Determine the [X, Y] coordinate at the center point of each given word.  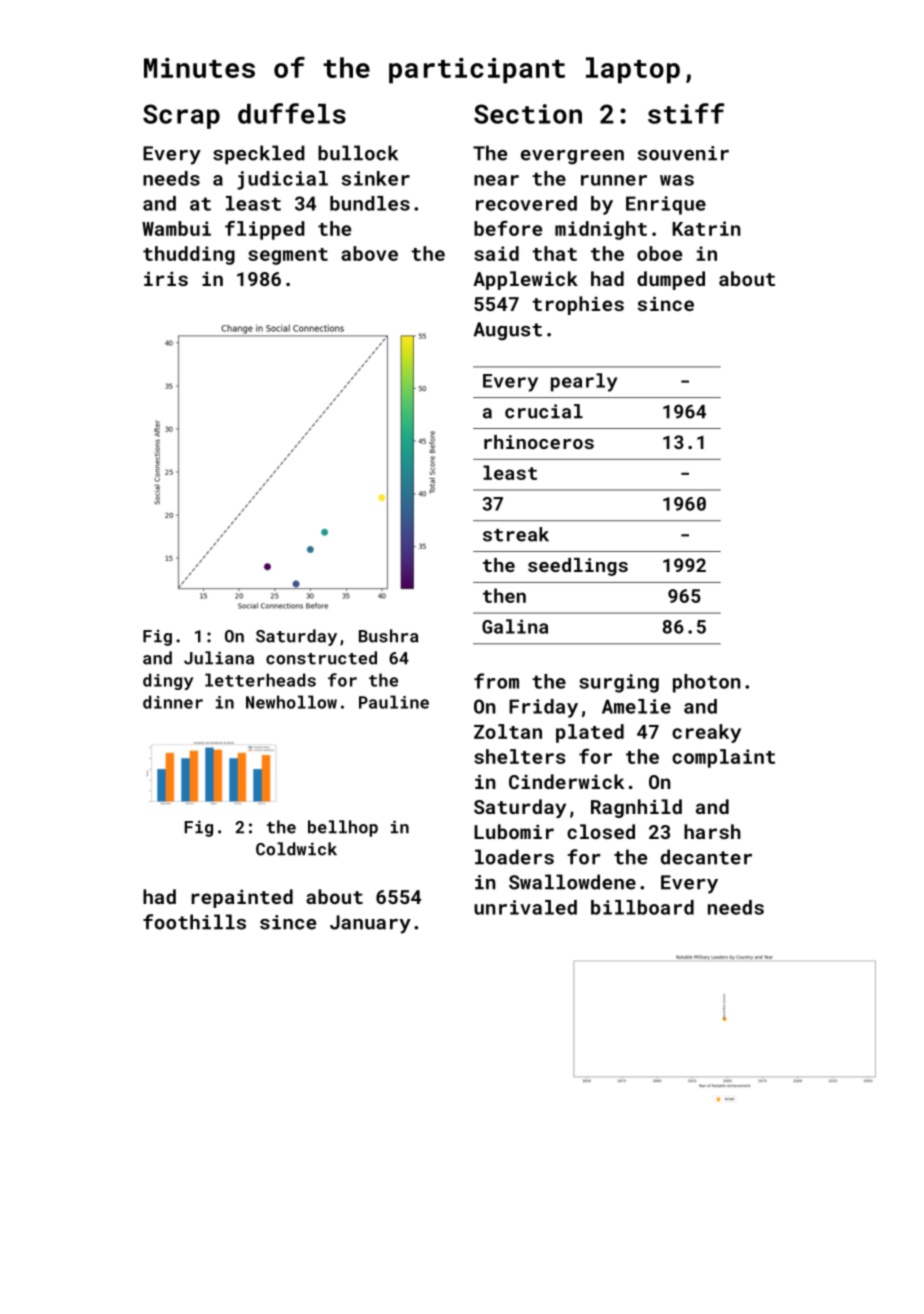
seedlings [578, 567]
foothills [194, 922]
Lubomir [514, 831]
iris [166, 278]
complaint [723, 758]
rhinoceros [539, 442]
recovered [526, 203]
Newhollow [291, 702]
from [496, 681]
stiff [686, 113]
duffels [292, 113]
